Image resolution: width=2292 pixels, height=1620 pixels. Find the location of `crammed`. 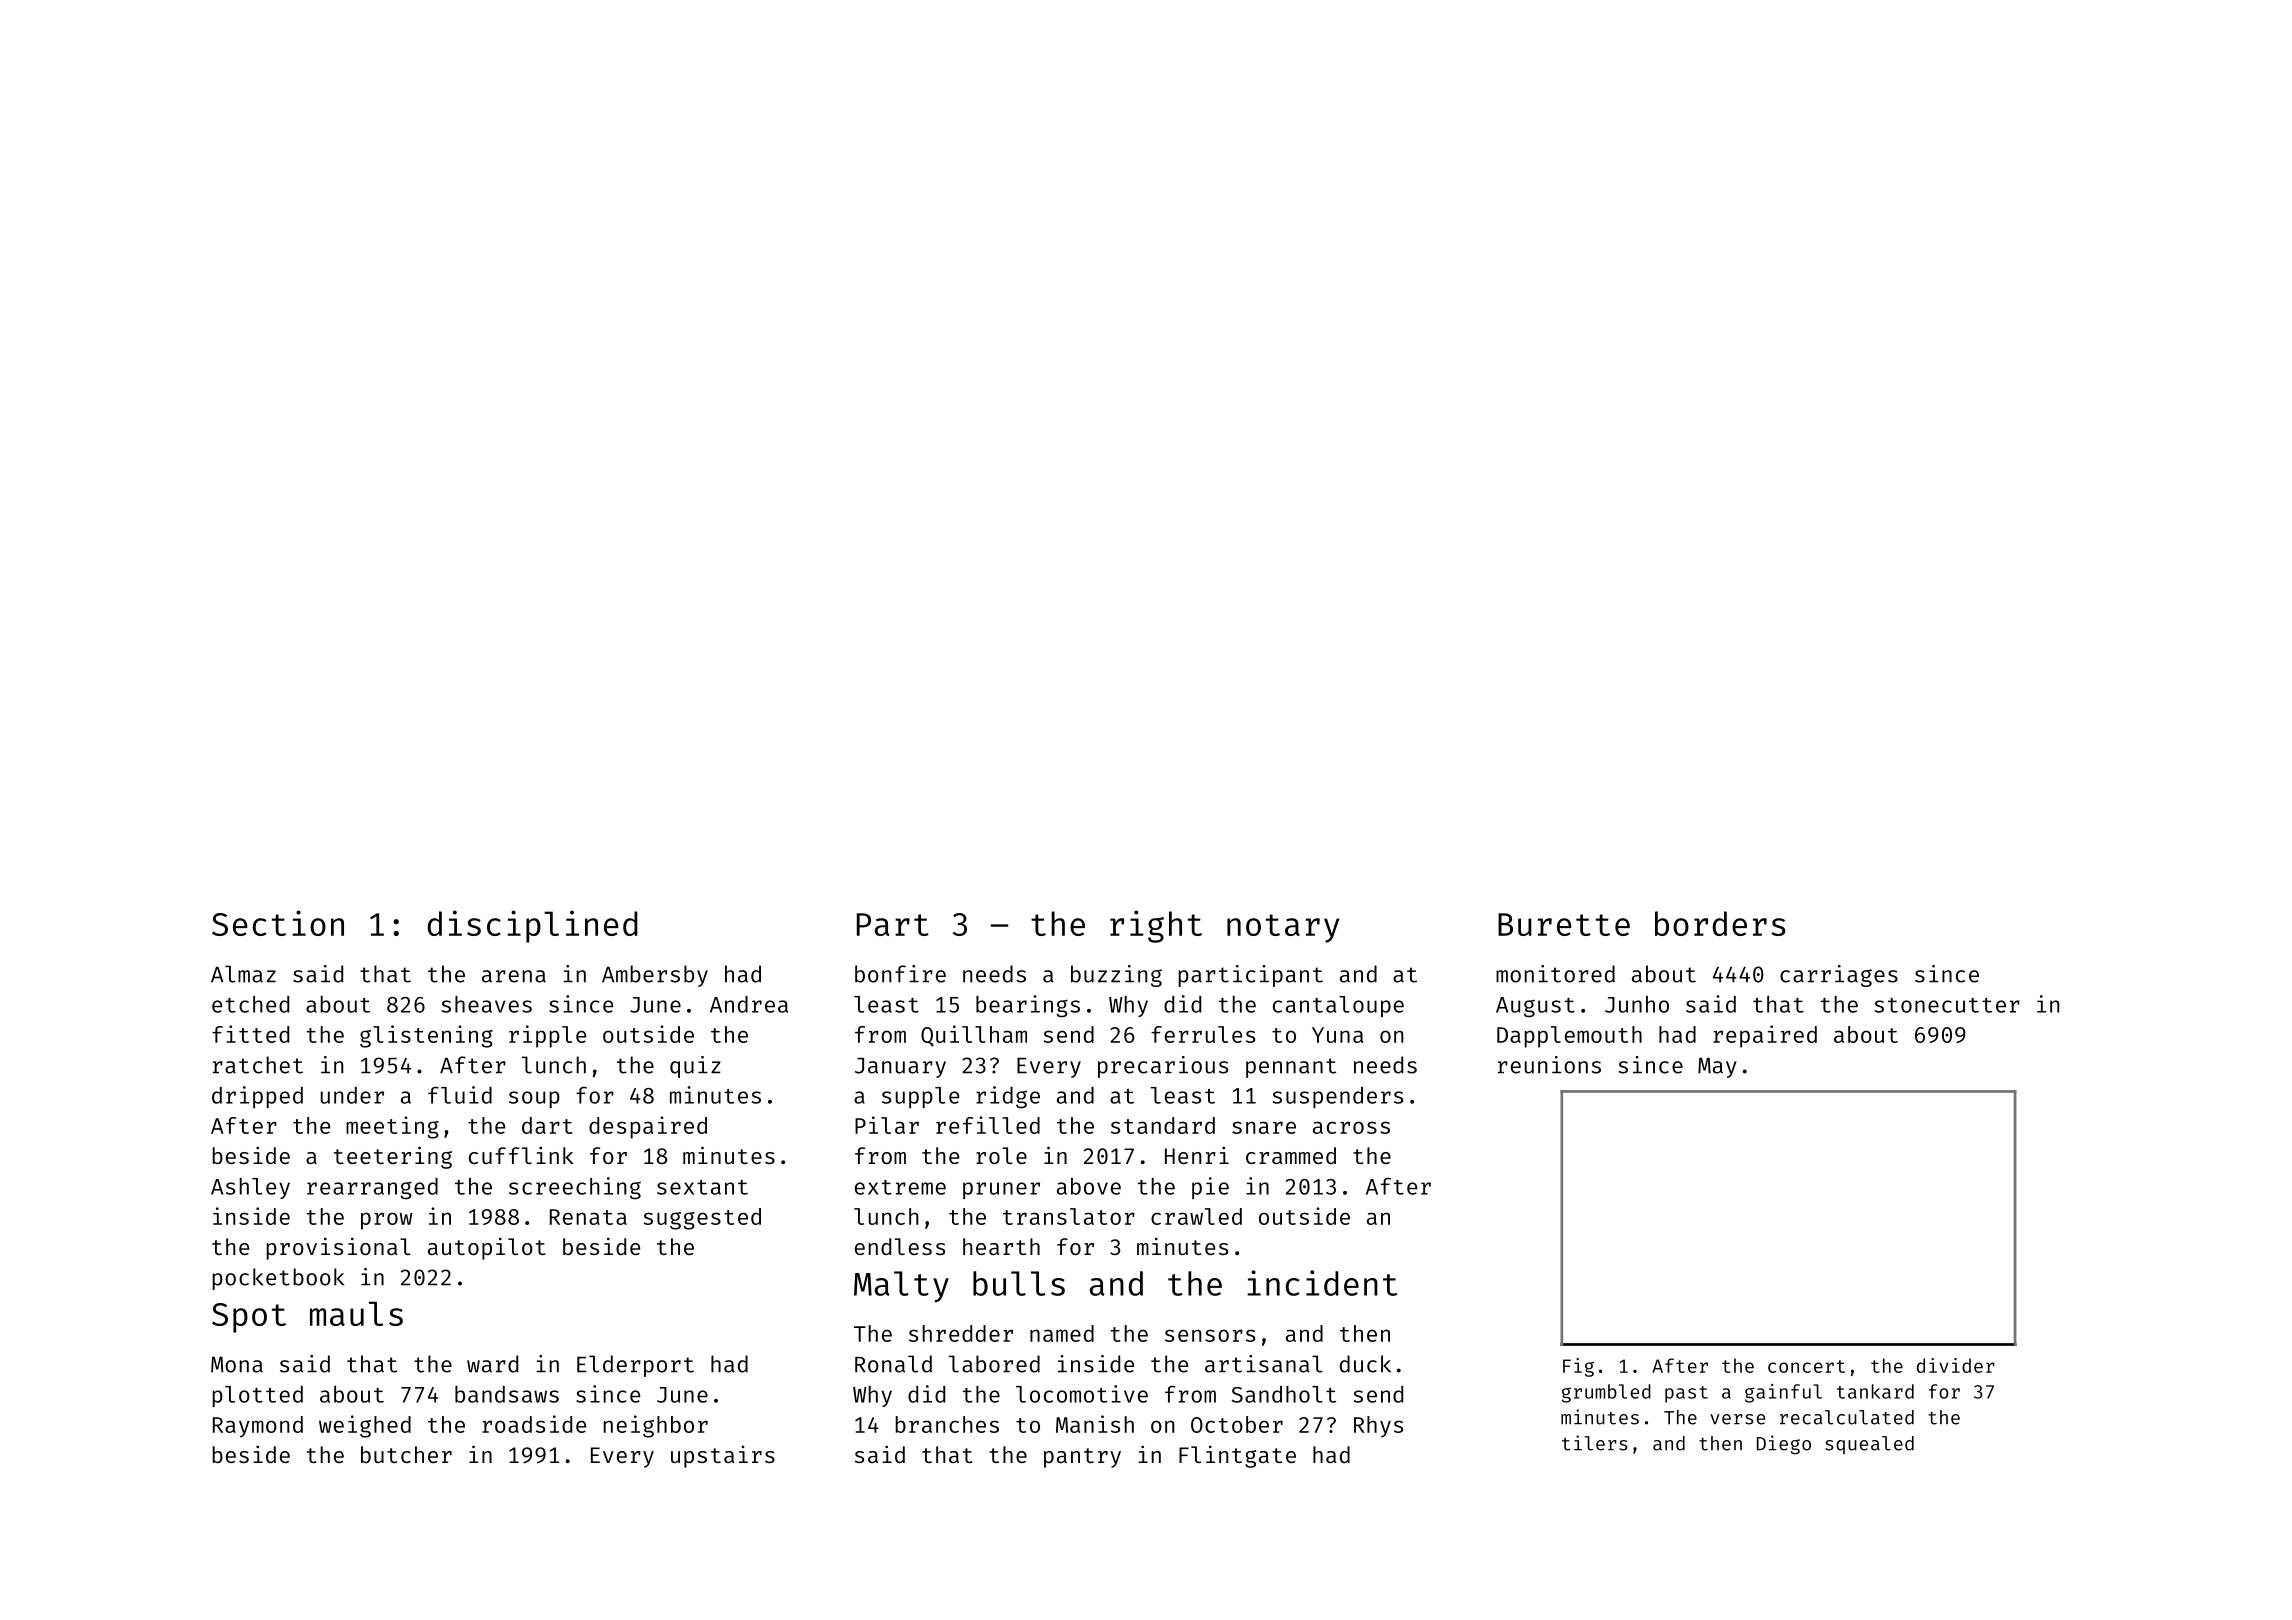

crammed is located at coordinates (1291, 1155).
